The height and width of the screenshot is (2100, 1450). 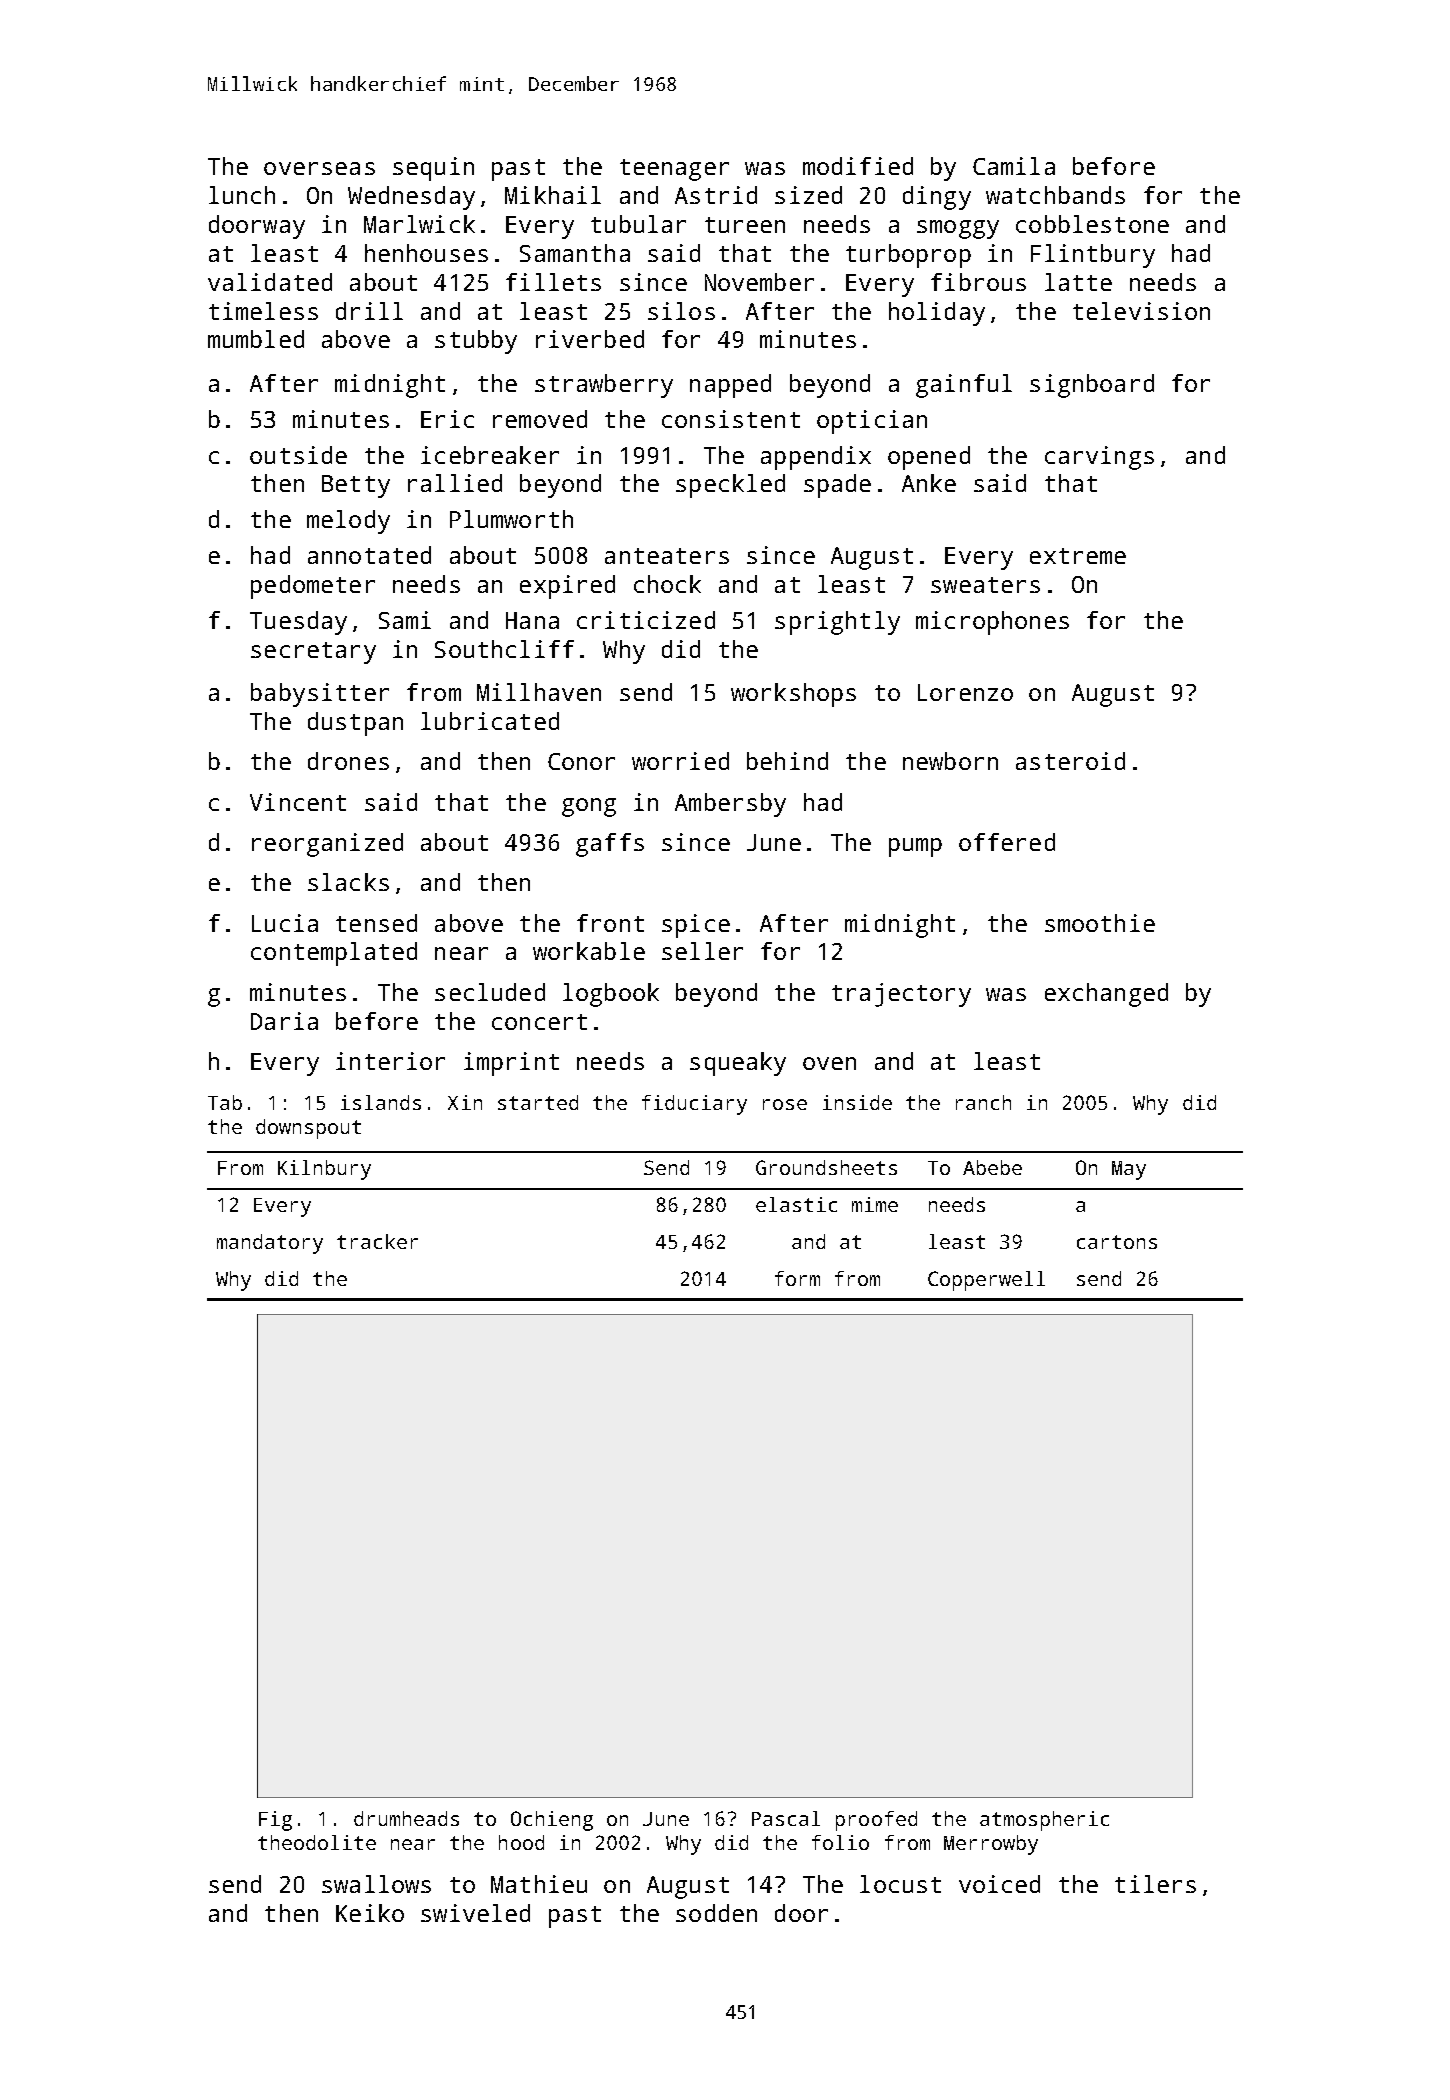 I want to click on drumheads, so click(x=406, y=1818).
